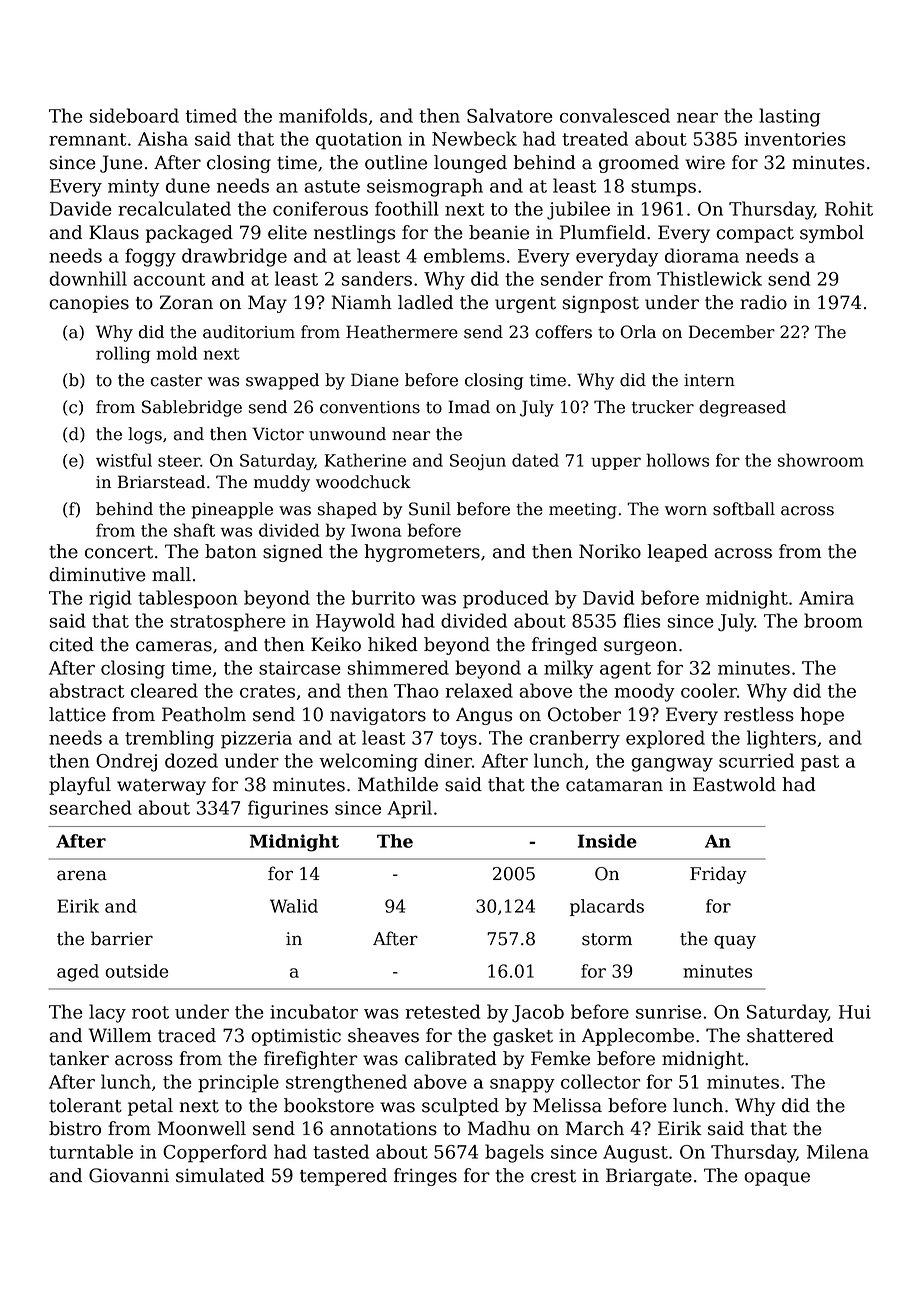  What do you see at coordinates (790, 1035) in the document?
I see `shattered` at bounding box center [790, 1035].
